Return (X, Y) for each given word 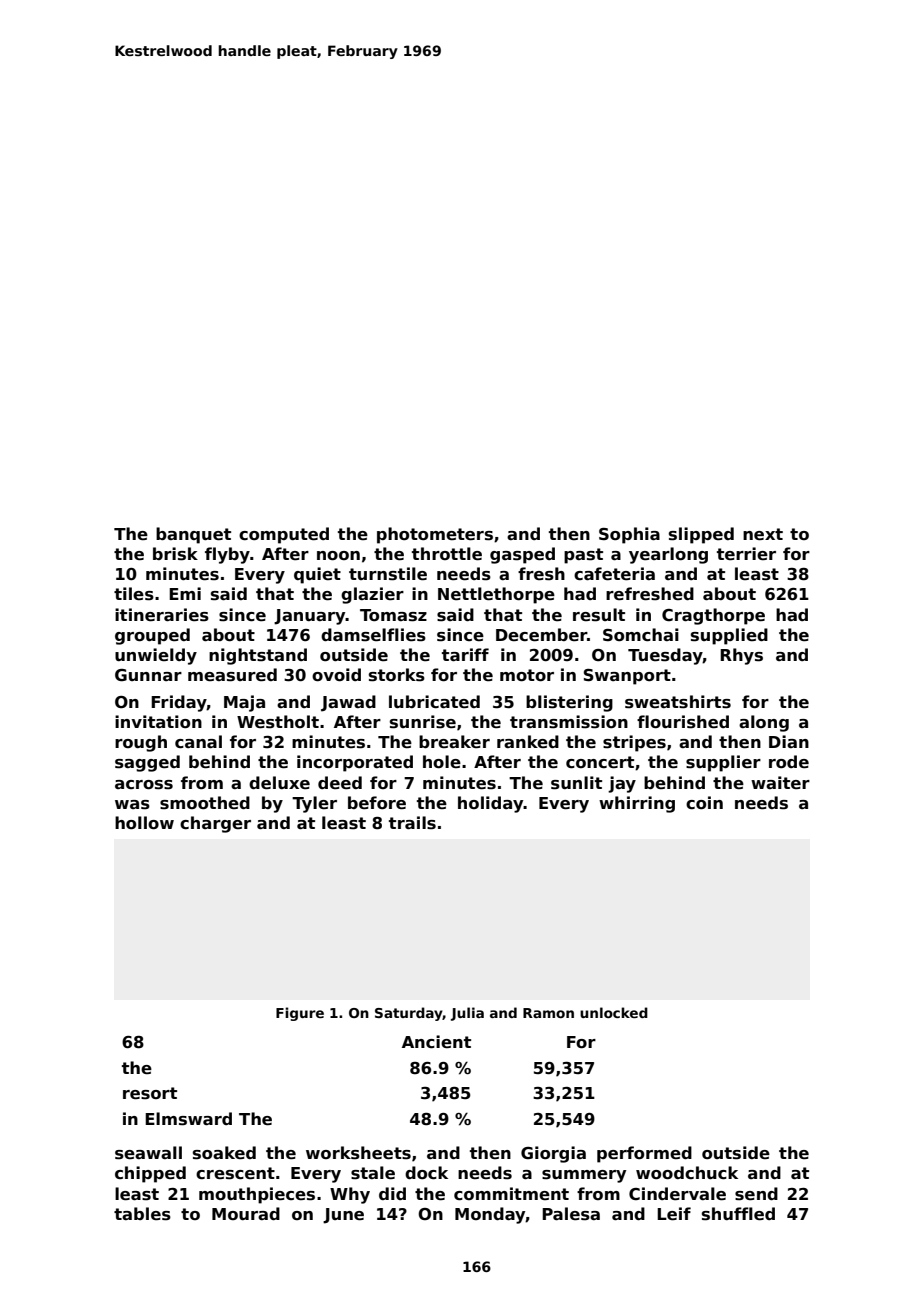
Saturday (409, 1014)
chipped (150, 1174)
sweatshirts (678, 702)
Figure (300, 1014)
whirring (637, 804)
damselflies (373, 635)
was (132, 805)
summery (584, 1176)
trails (412, 823)
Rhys (741, 656)
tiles (134, 594)
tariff (465, 655)
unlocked (614, 1012)
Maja (244, 703)
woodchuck (687, 1173)
